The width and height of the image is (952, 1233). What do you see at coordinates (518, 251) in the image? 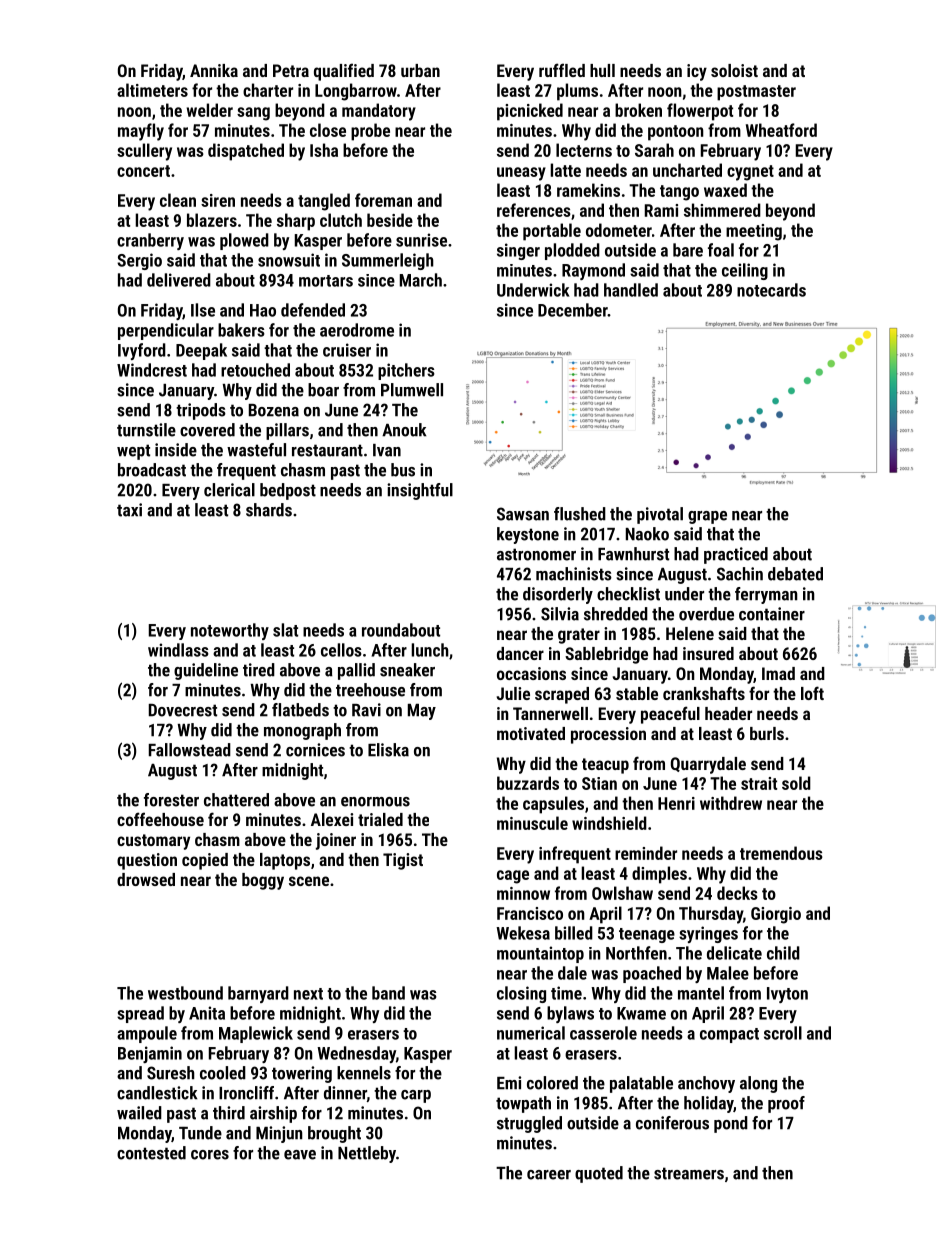
I see `singer` at bounding box center [518, 251].
